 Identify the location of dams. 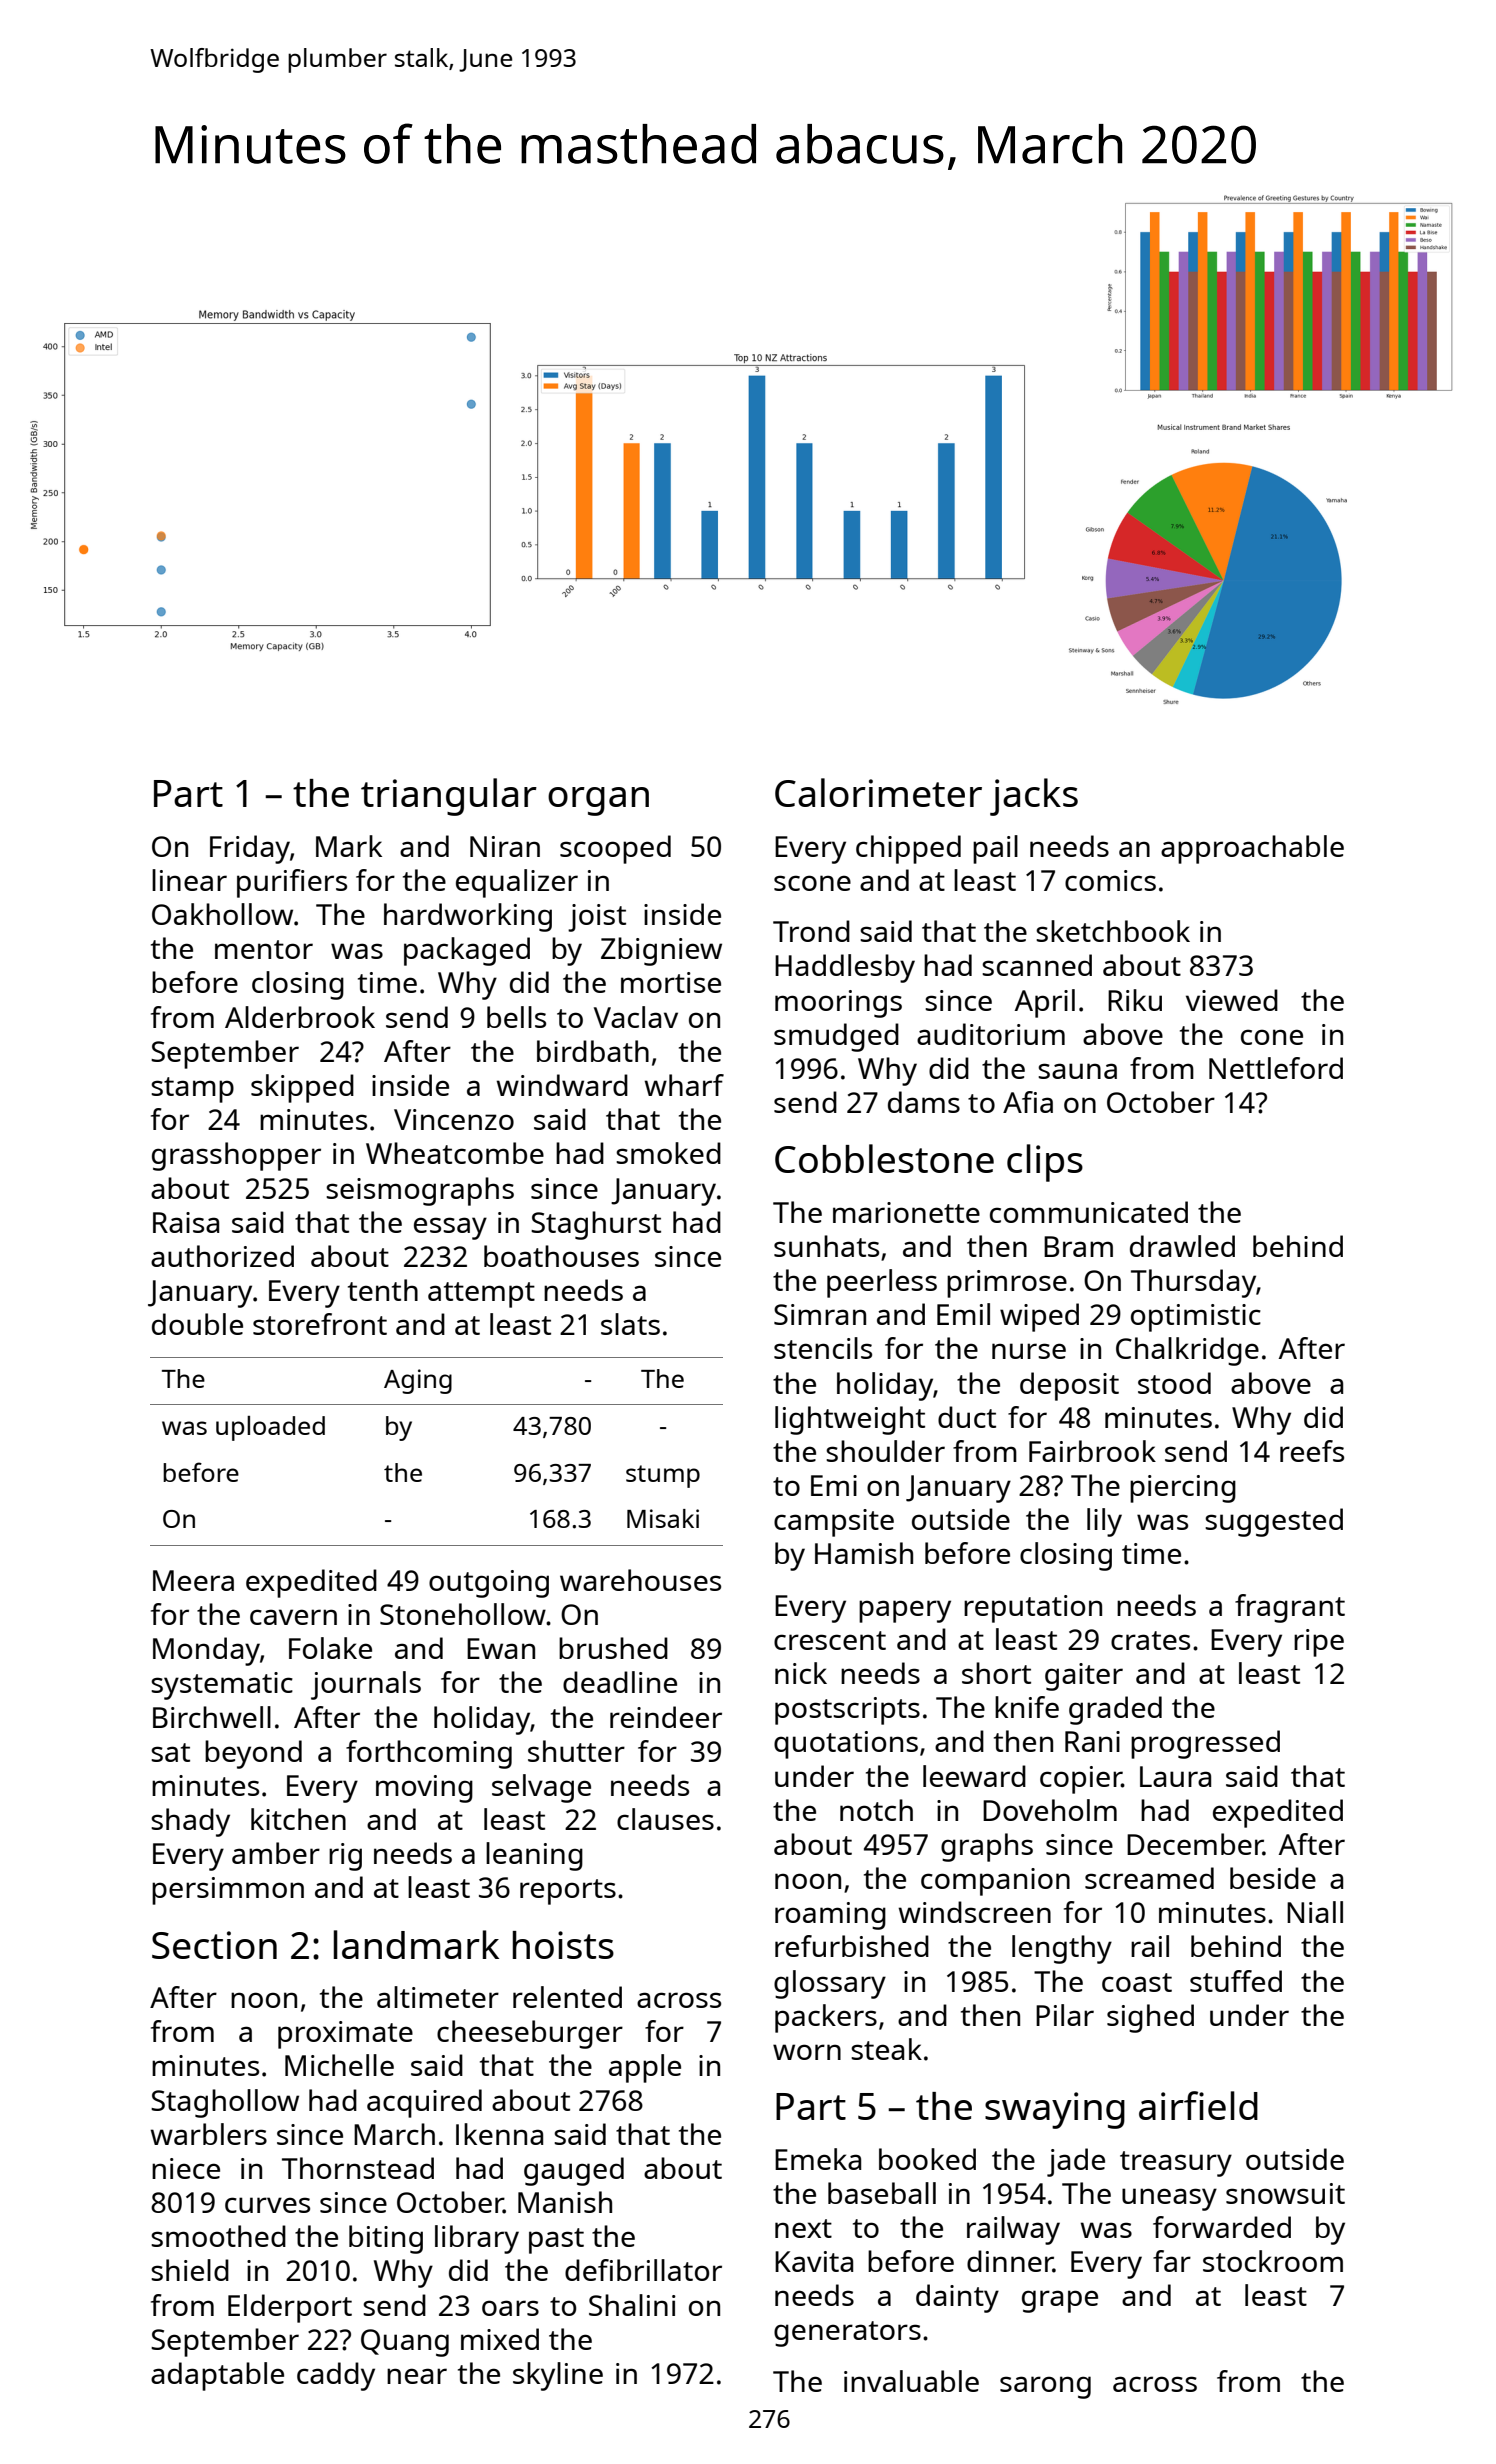
(924, 1102).
